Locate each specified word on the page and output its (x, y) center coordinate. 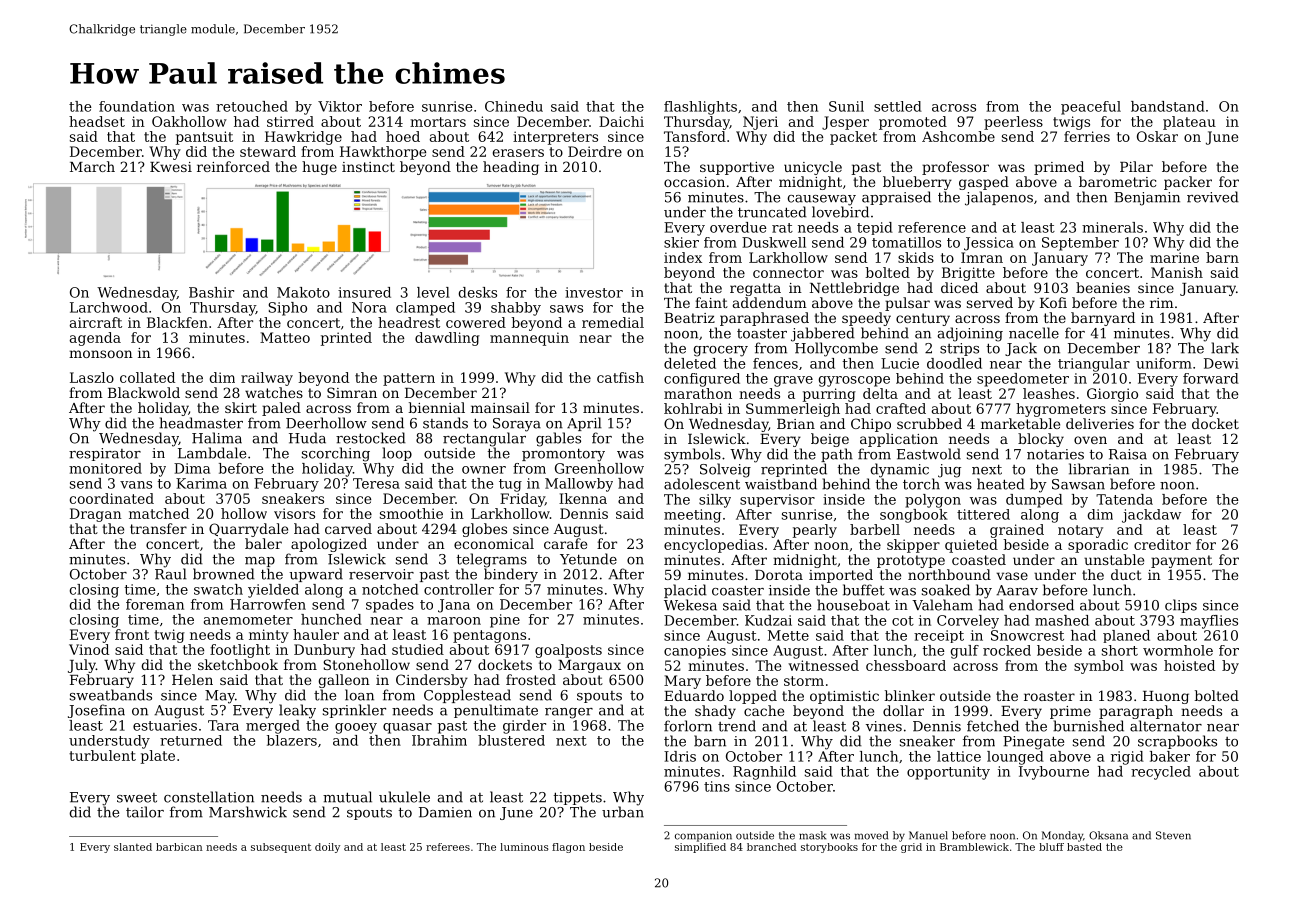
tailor (145, 812)
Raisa (1128, 454)
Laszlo (92, 377)
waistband (781, 484)
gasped (984, 183)
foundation (137, 106)
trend (737, 726)
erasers (518, 153)
